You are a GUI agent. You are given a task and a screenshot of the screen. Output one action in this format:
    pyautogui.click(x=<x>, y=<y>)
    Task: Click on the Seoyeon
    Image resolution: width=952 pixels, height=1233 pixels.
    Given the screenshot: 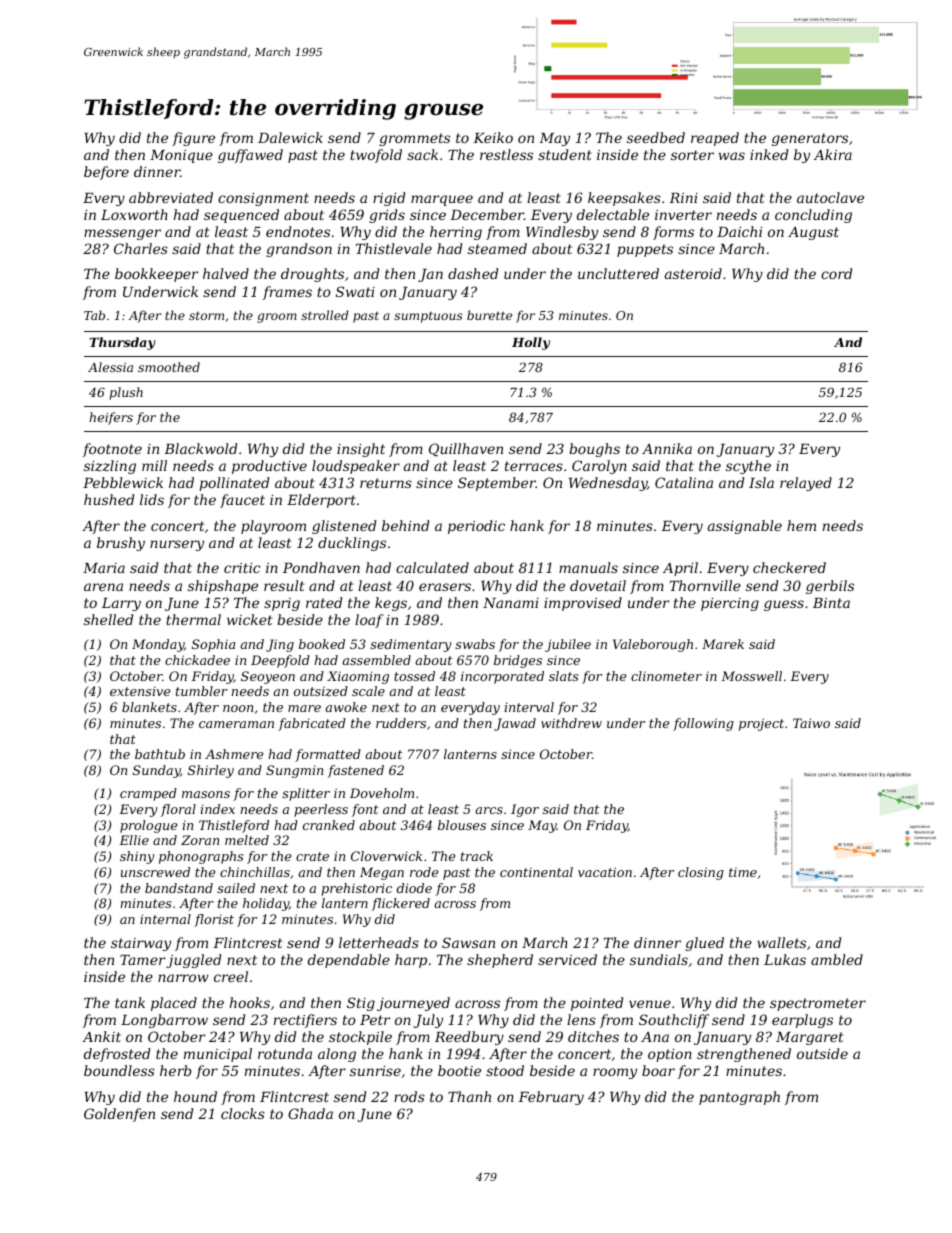 What is the action you would take?
    pyautogui.click(x=268, y=677)
